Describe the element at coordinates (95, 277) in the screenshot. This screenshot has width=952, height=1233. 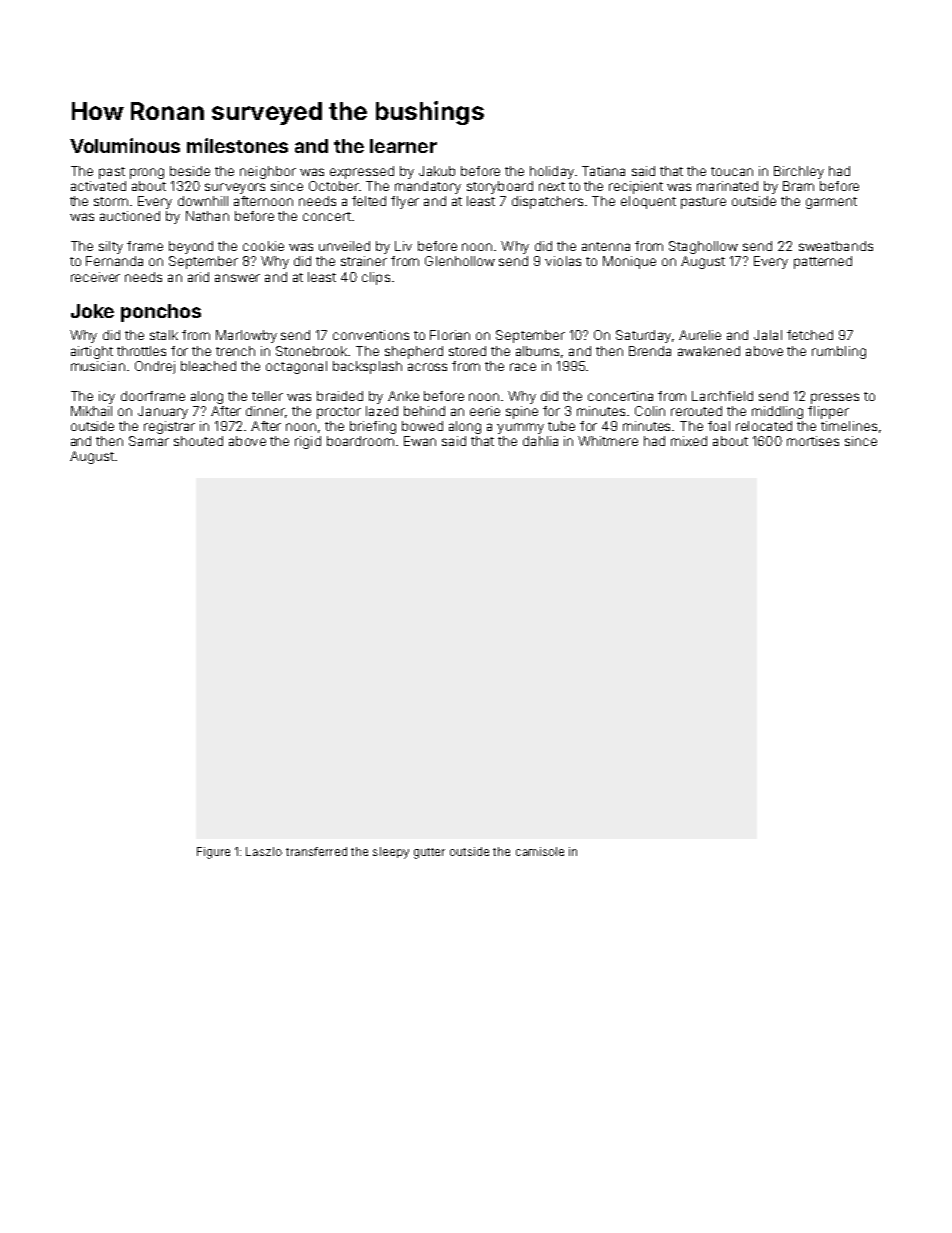
I see `receiver` at that location.
